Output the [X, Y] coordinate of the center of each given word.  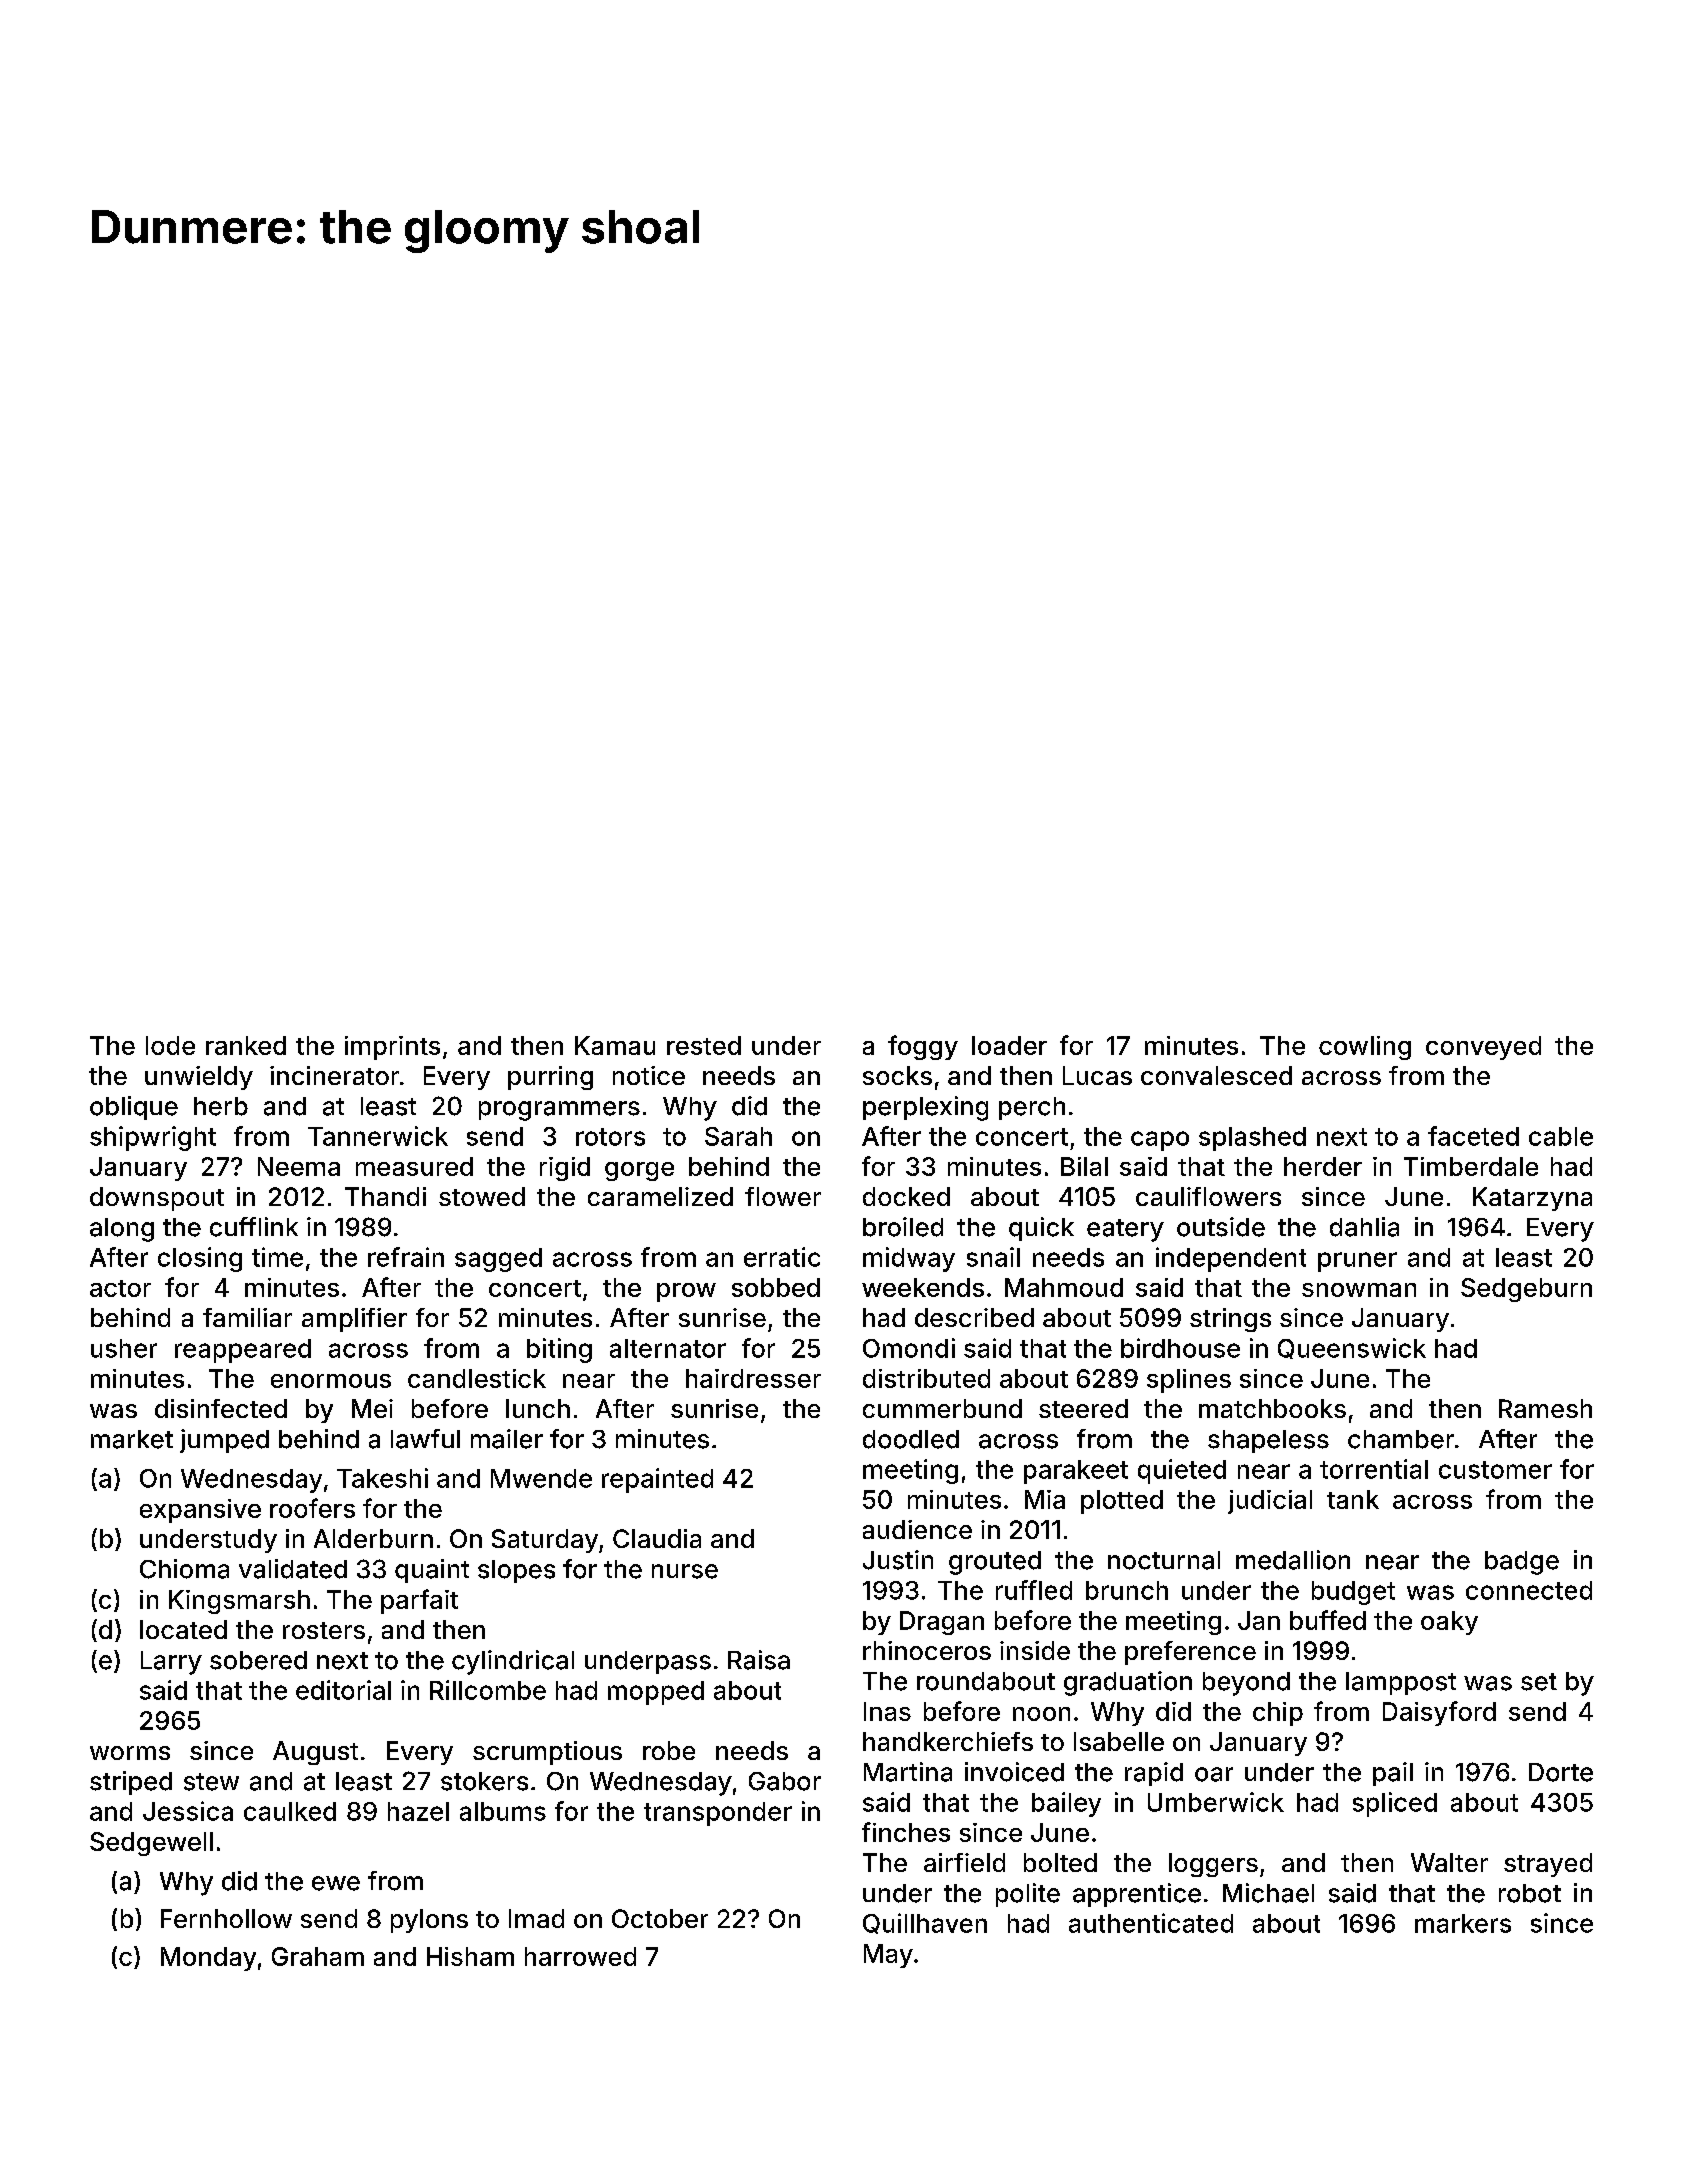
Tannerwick [378, 1136]
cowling [1365, 1048]
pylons [429, 1921]
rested [704, 1045]
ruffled [1034, 1590]
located [183, 1629]
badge [1522, 1563]
